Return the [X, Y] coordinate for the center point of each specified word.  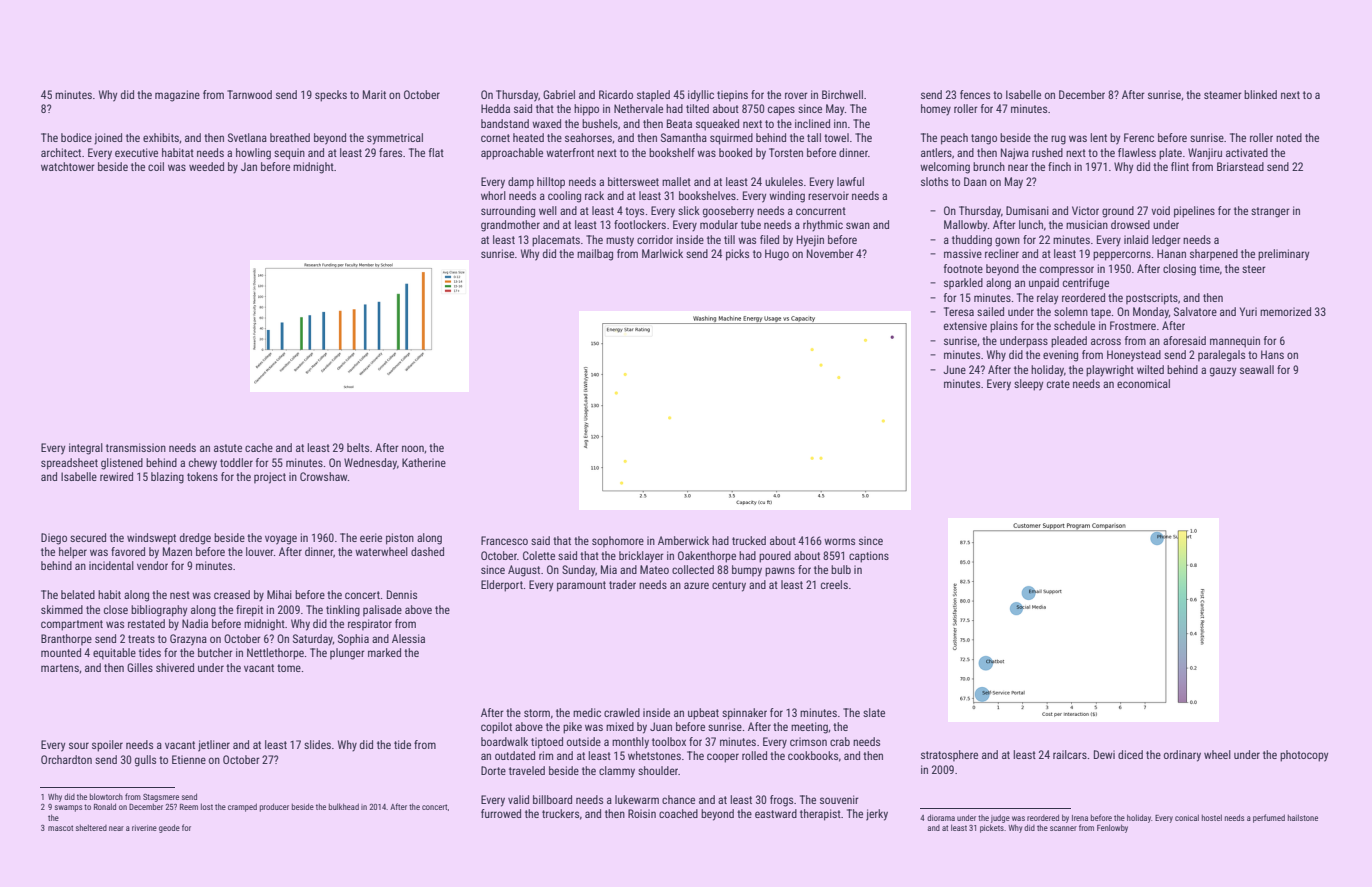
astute [228, 448]
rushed [1047, 152]
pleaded [1069, 342]
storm [537, 713]
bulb [841, 569]
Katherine [424, 462]
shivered [175, 667]
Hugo [777, 255]
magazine [177, 96]
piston [400, 539]
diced [1130, 754]
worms [839, 541]
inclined [812, 123]
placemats [556, 241]
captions [869, 557]
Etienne [189, 759]
